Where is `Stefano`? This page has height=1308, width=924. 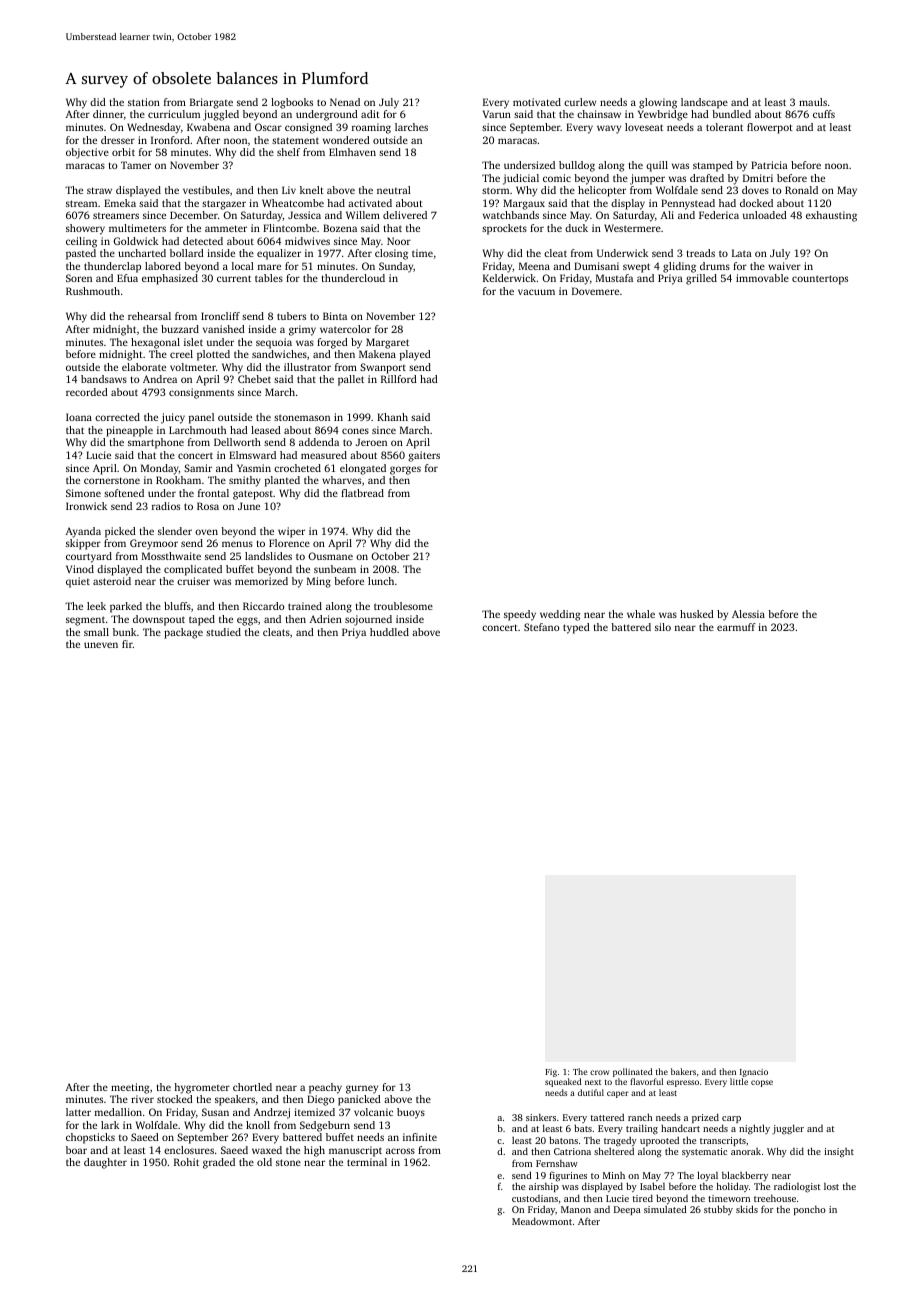 Stefano is located at coordinates (542, 627).
